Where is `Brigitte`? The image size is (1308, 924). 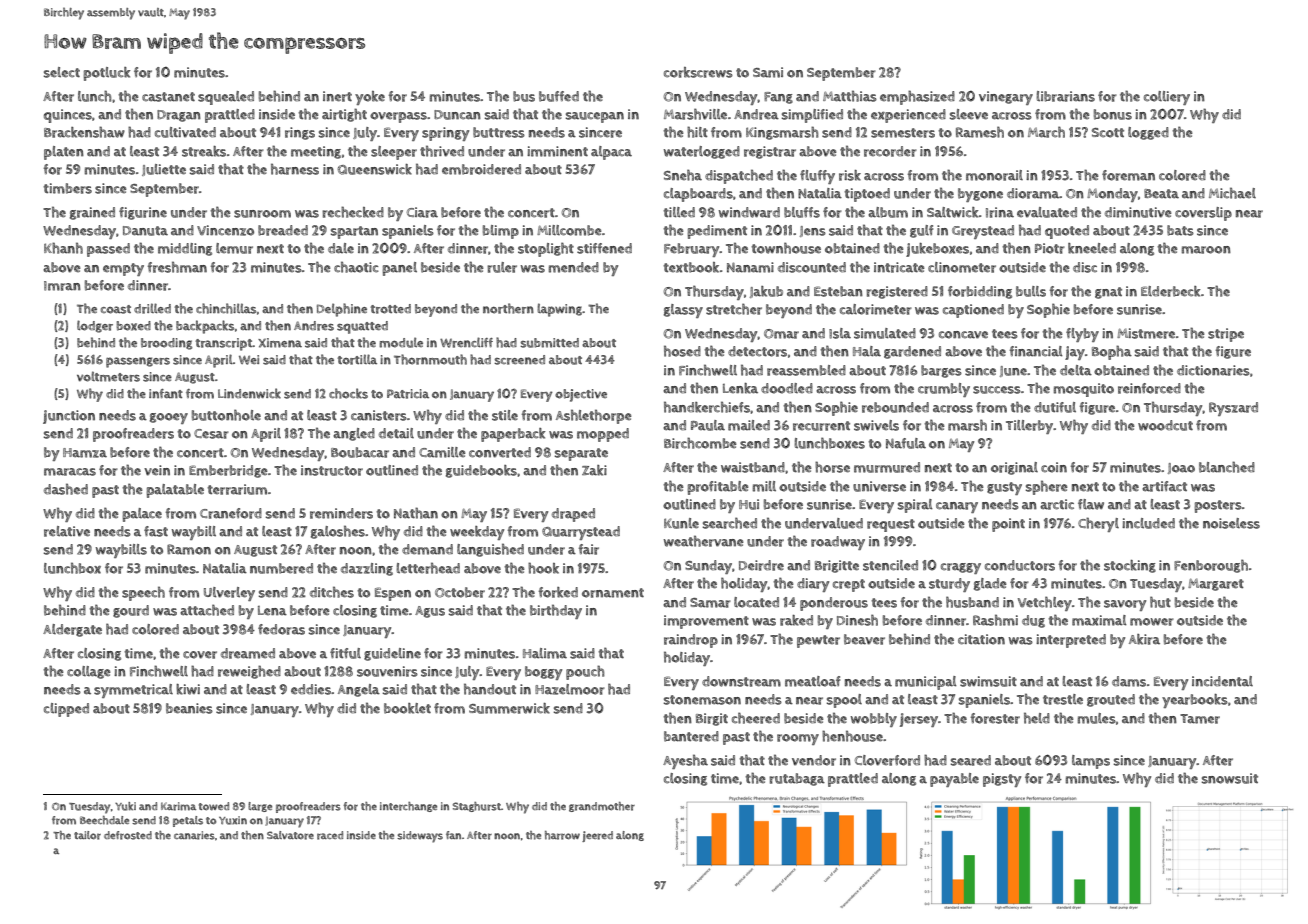
Brigitte is located at coordinates (837, 566).
